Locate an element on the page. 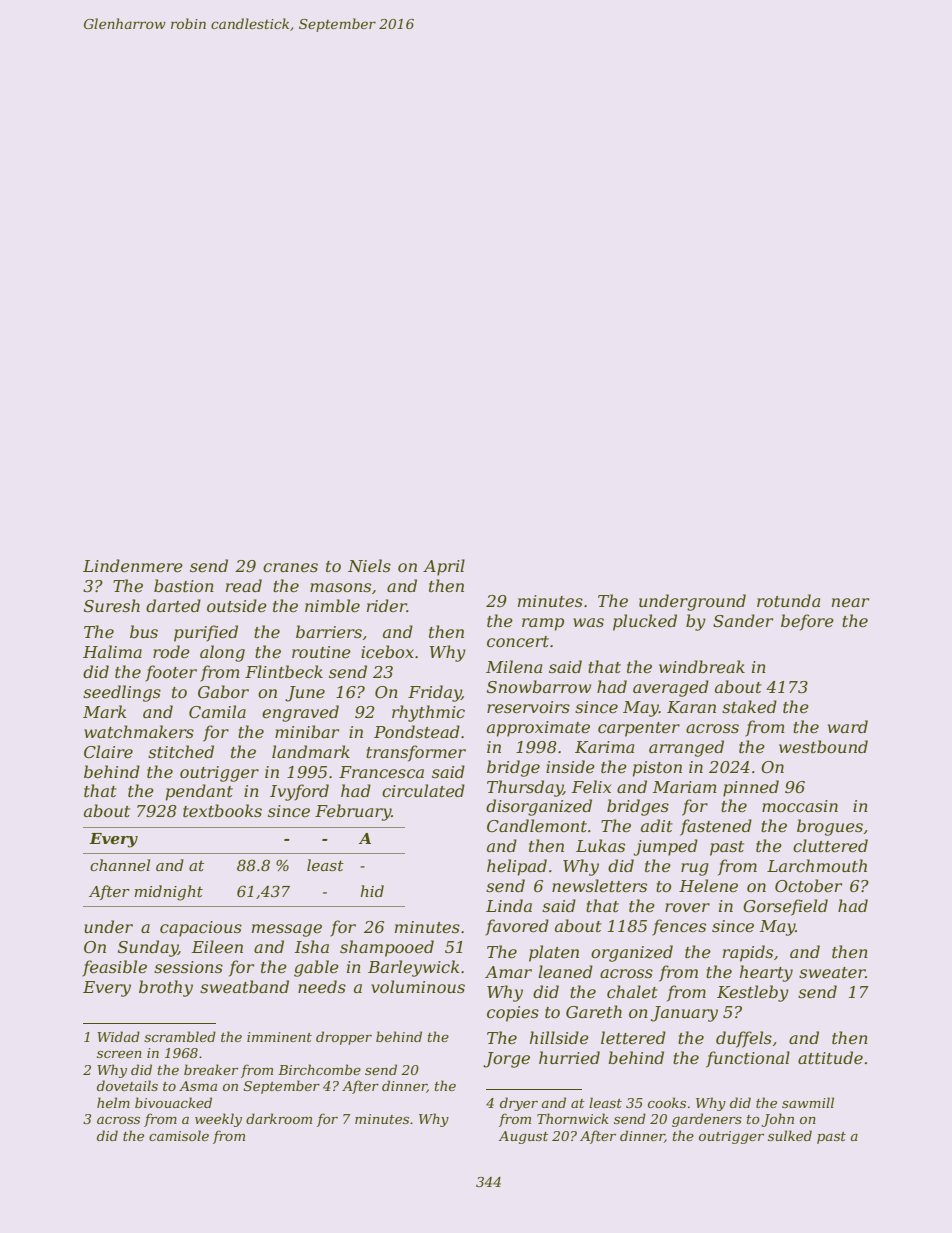 This page has height=1233, width=952. moccasin is located at coordinates (800, 806).
